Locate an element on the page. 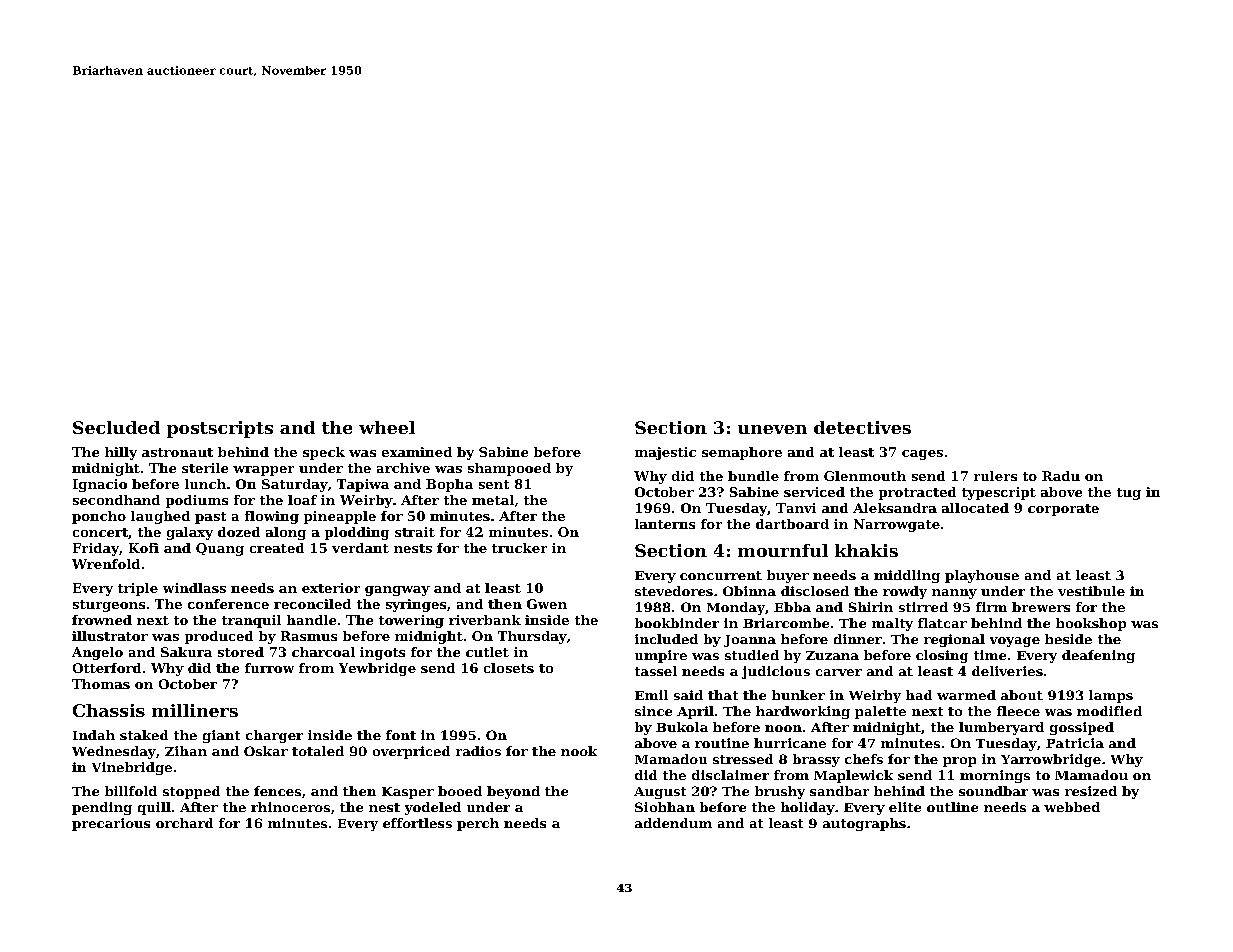  hilly is located at coordinates (121, 453).
